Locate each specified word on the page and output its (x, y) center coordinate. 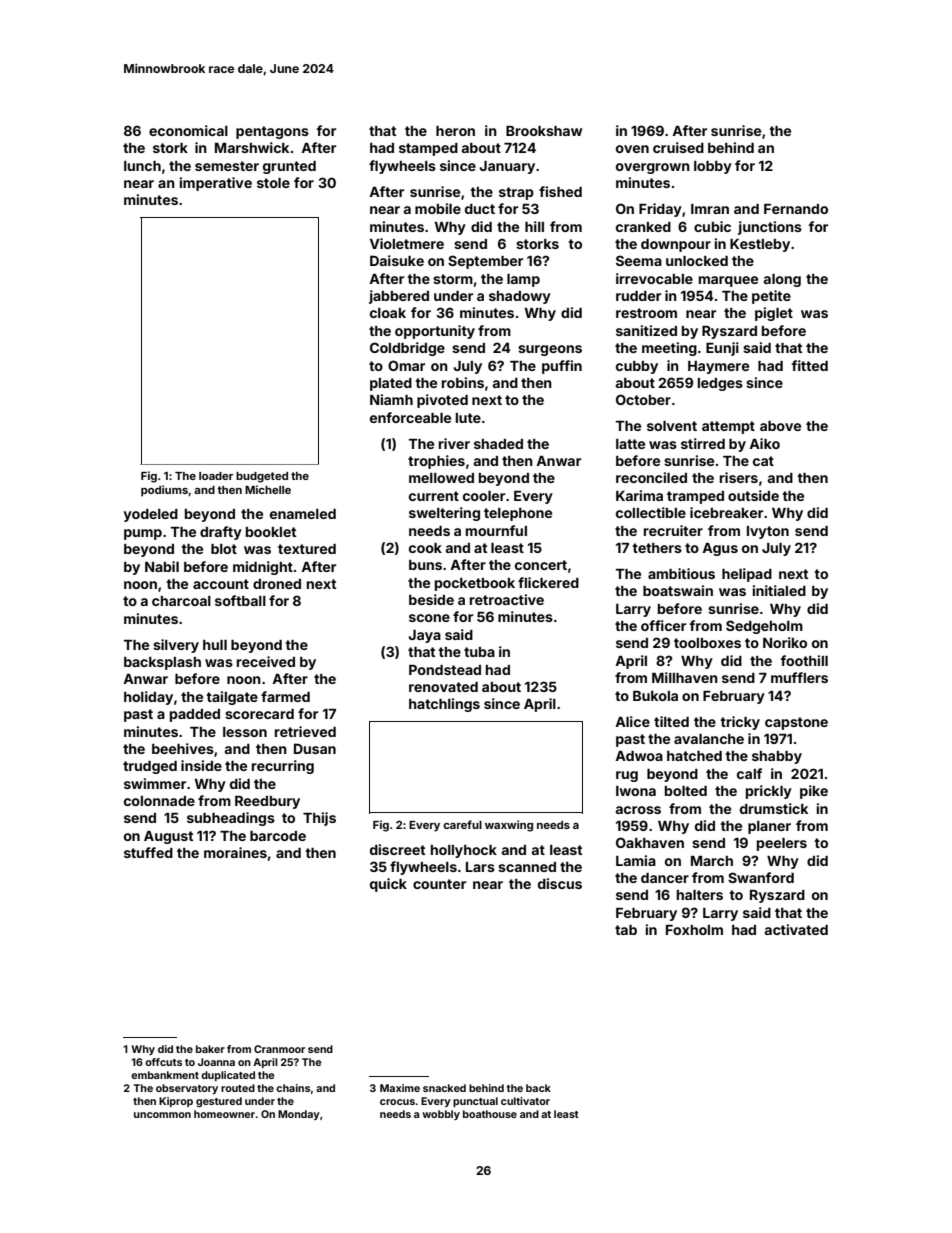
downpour (676, 245)
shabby (777, 757)
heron (455, 131)
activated (796, 929)
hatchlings (444, 705)
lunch (142, 166)
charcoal (181, 601)
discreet (397, 849)
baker (210, 1049)
